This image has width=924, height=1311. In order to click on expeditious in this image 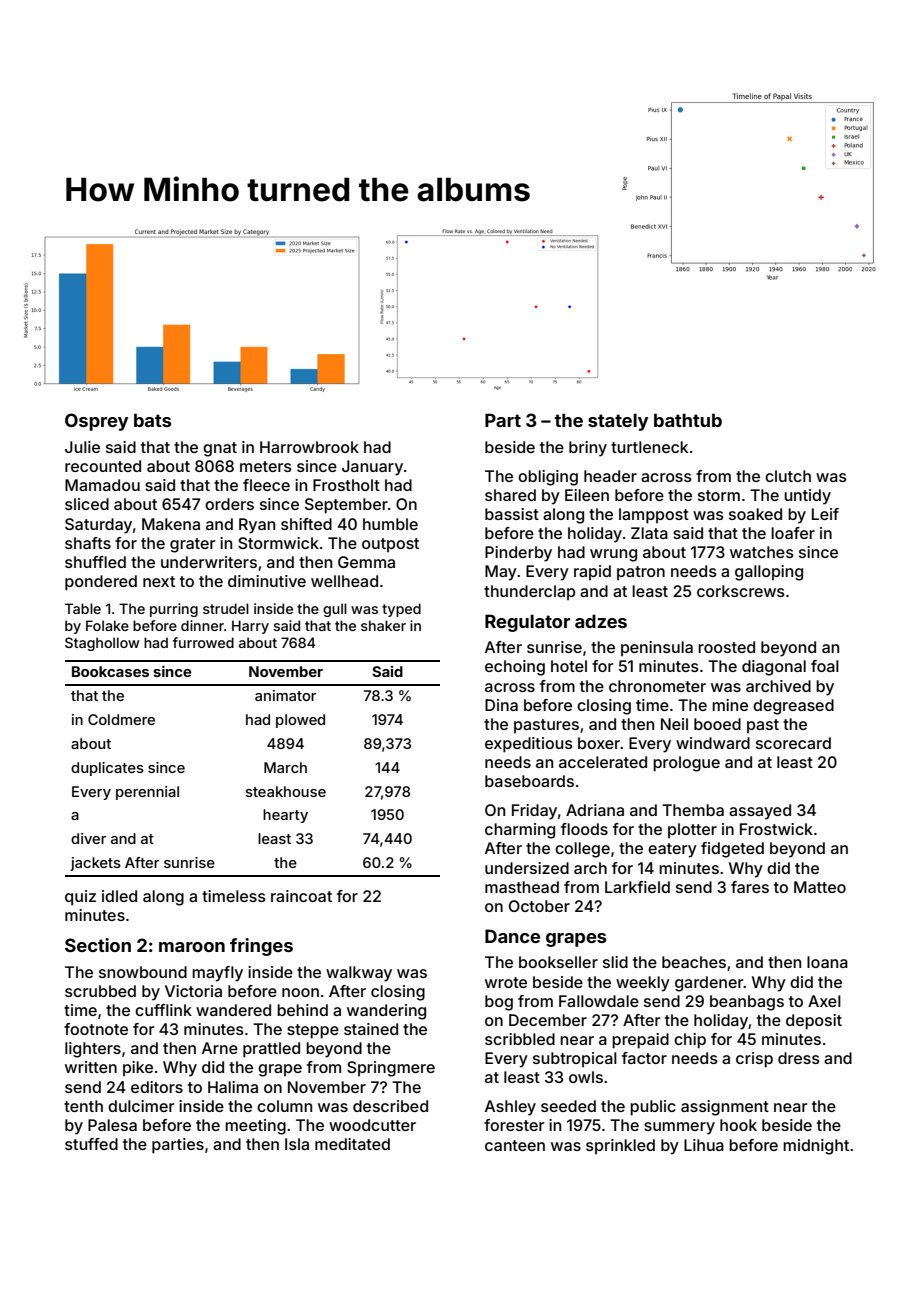, I will do `click(529, 745)`.
